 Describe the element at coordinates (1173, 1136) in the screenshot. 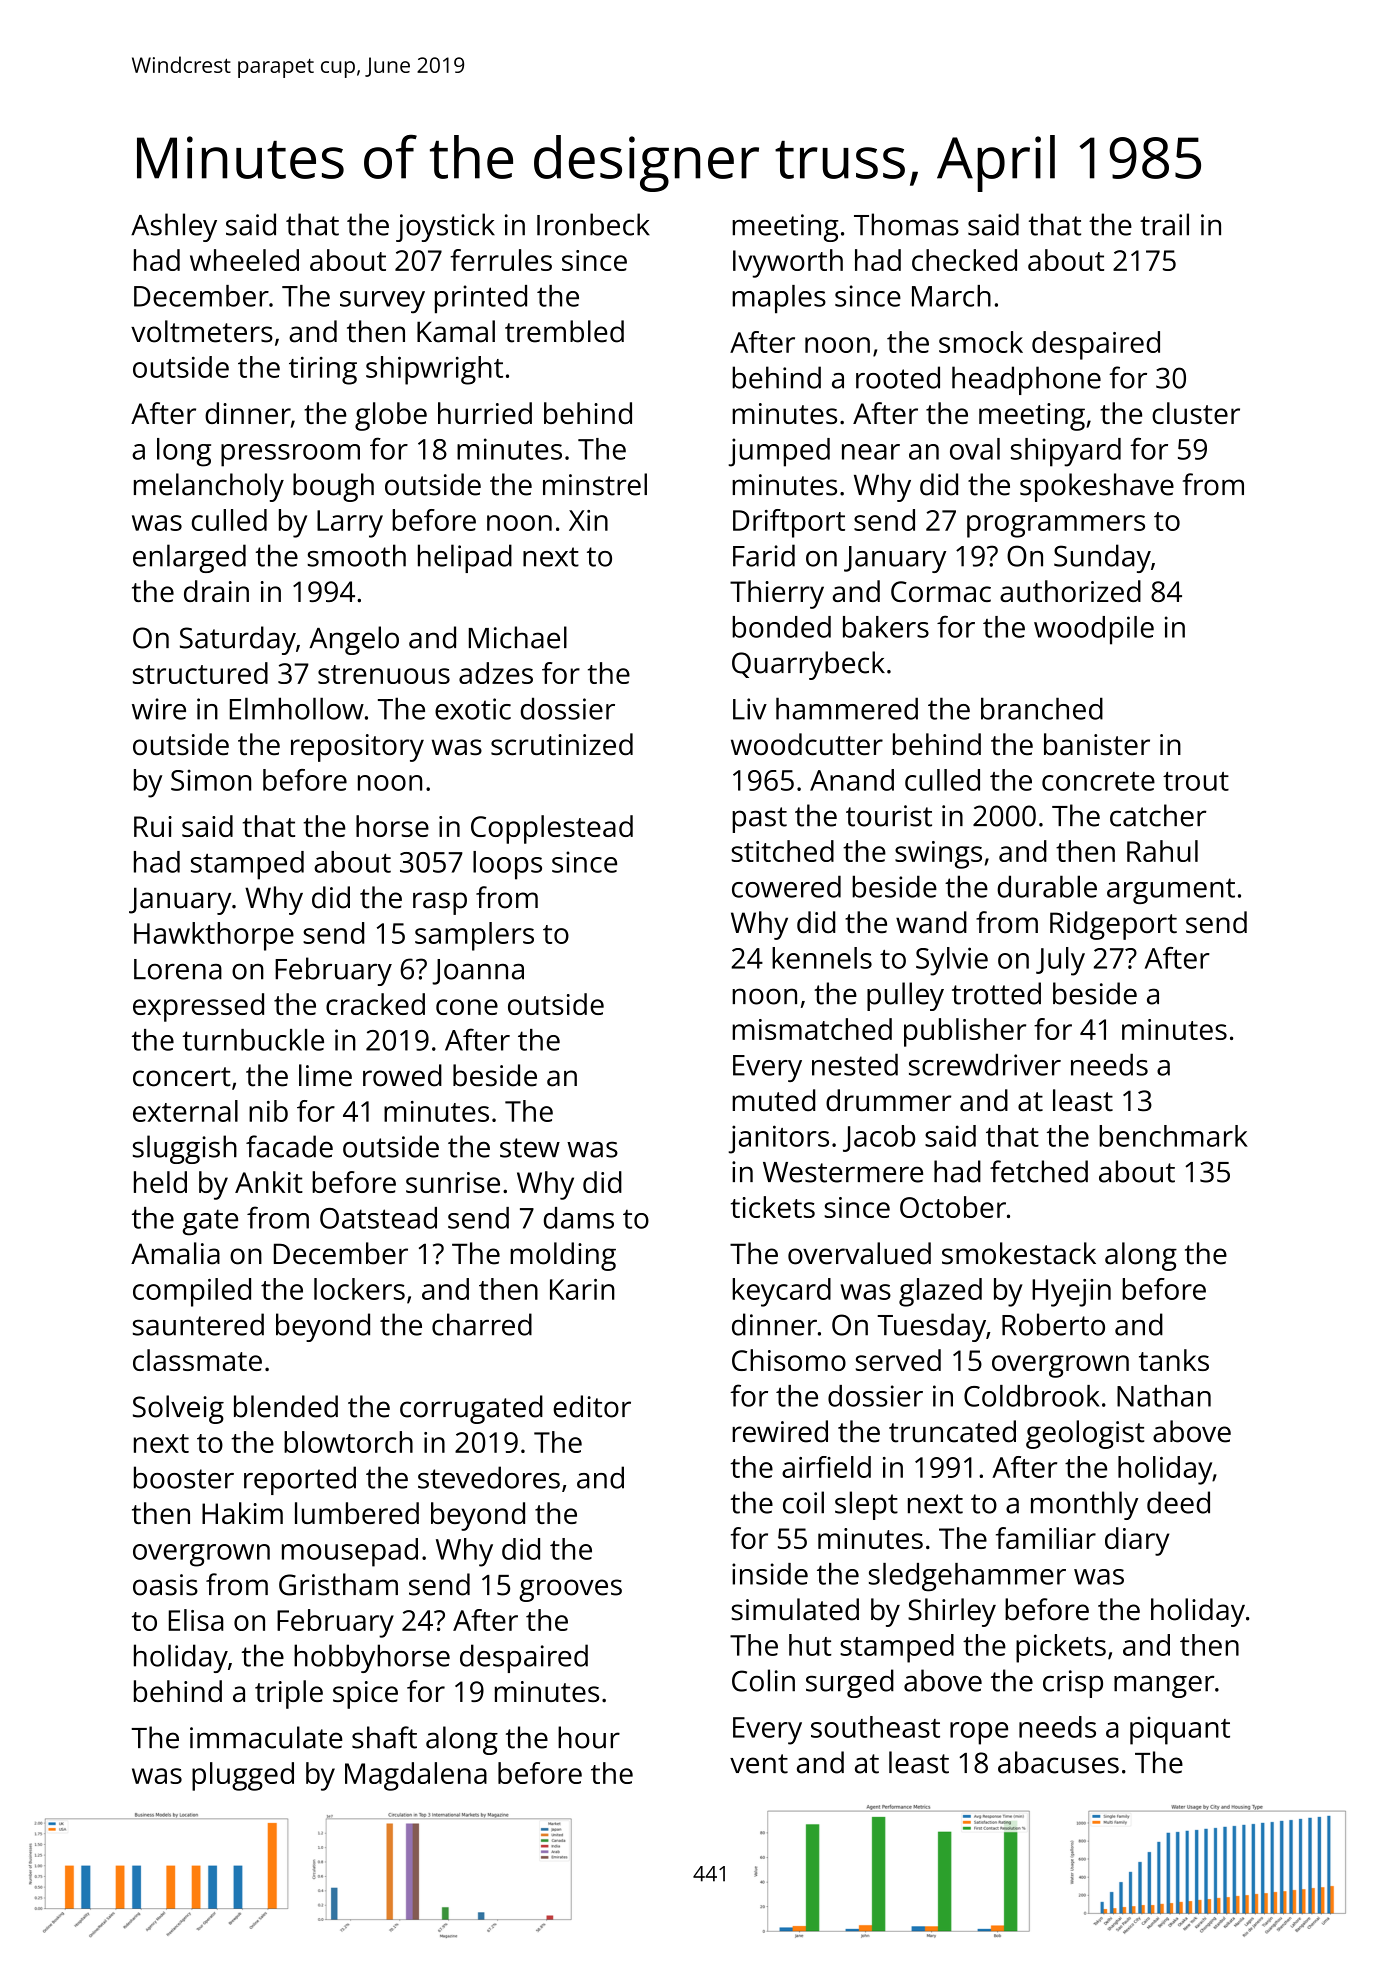

I see `benchmark` at that location.
